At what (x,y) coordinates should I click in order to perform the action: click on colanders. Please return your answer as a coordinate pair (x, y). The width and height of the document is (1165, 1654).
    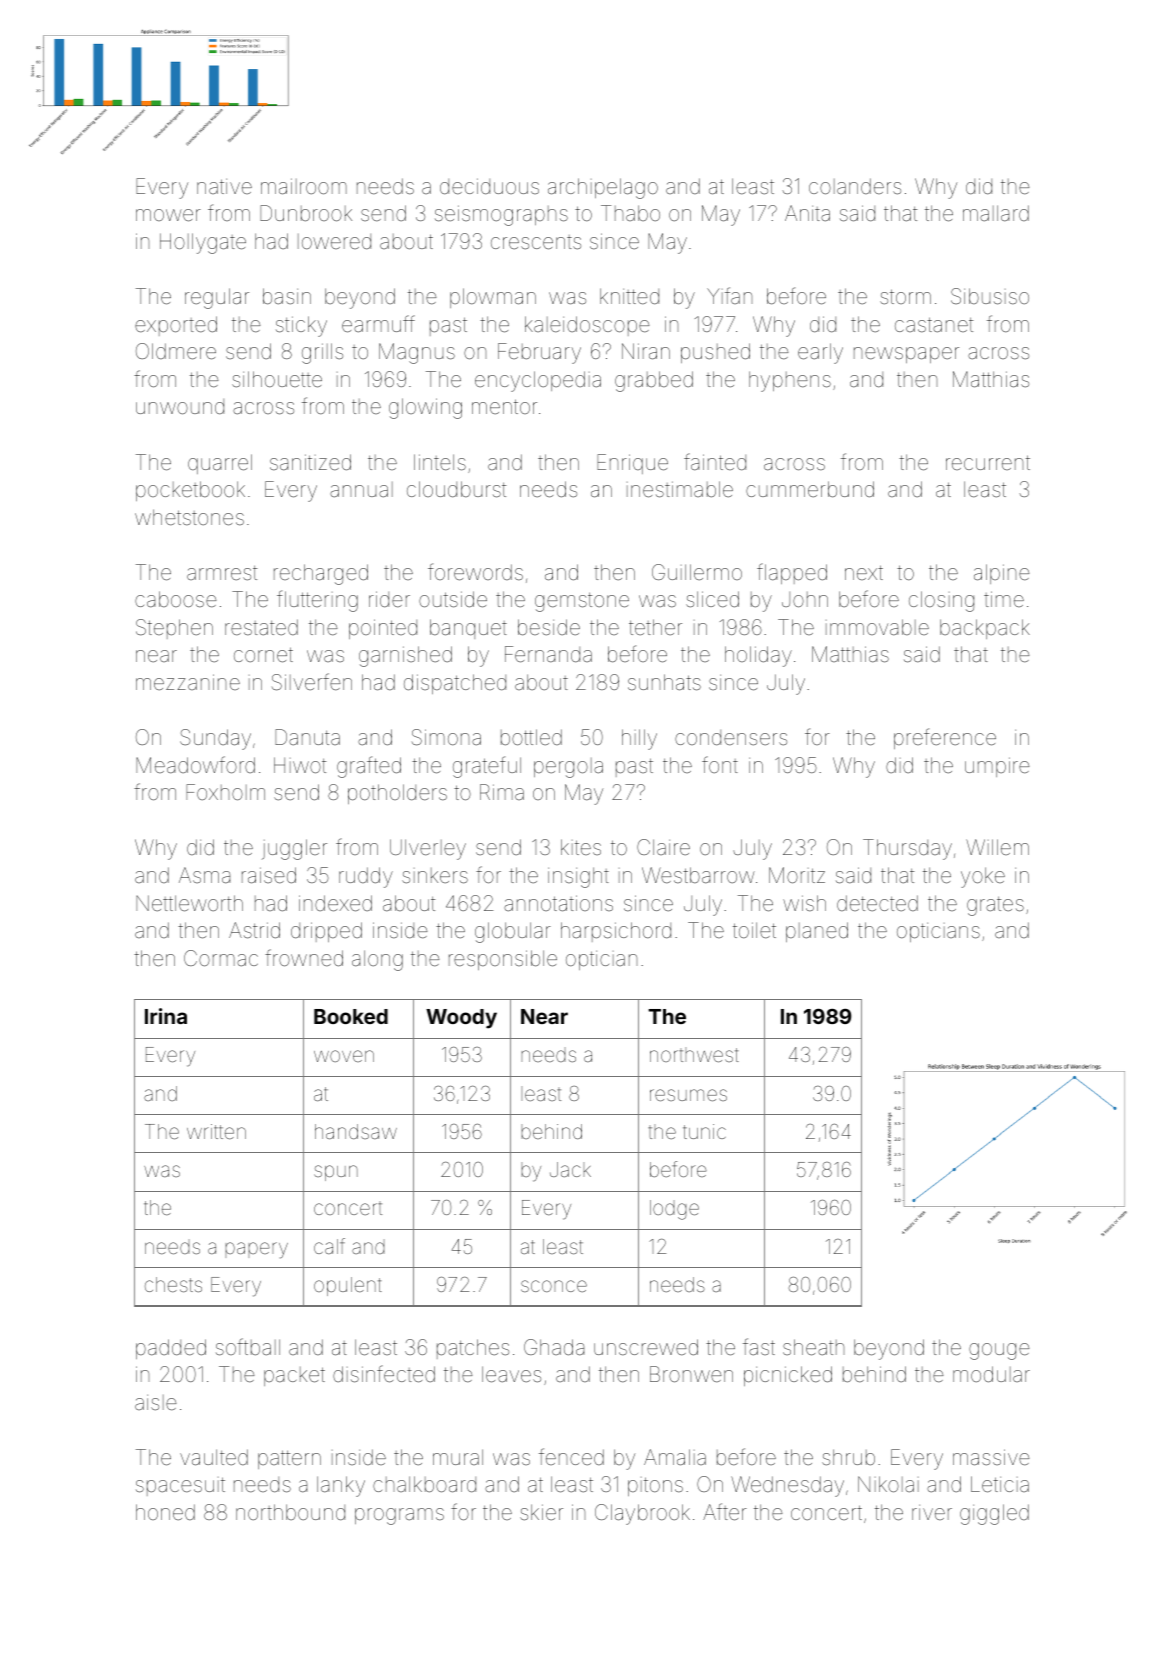
    Looking at the image, I should click on (855, 186).
